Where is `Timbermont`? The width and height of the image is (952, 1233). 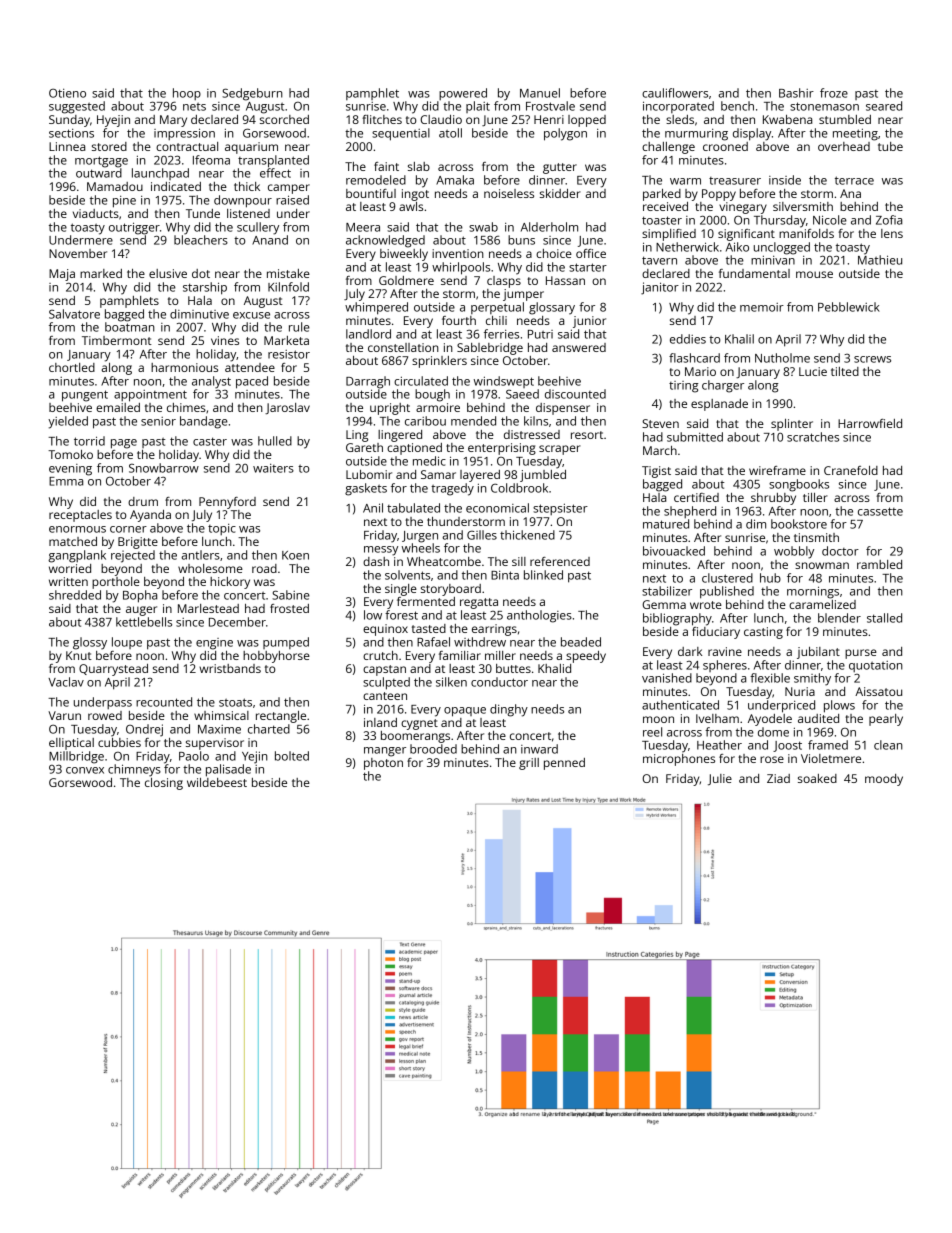 Timbermont is located at coordinates (117, 340).
